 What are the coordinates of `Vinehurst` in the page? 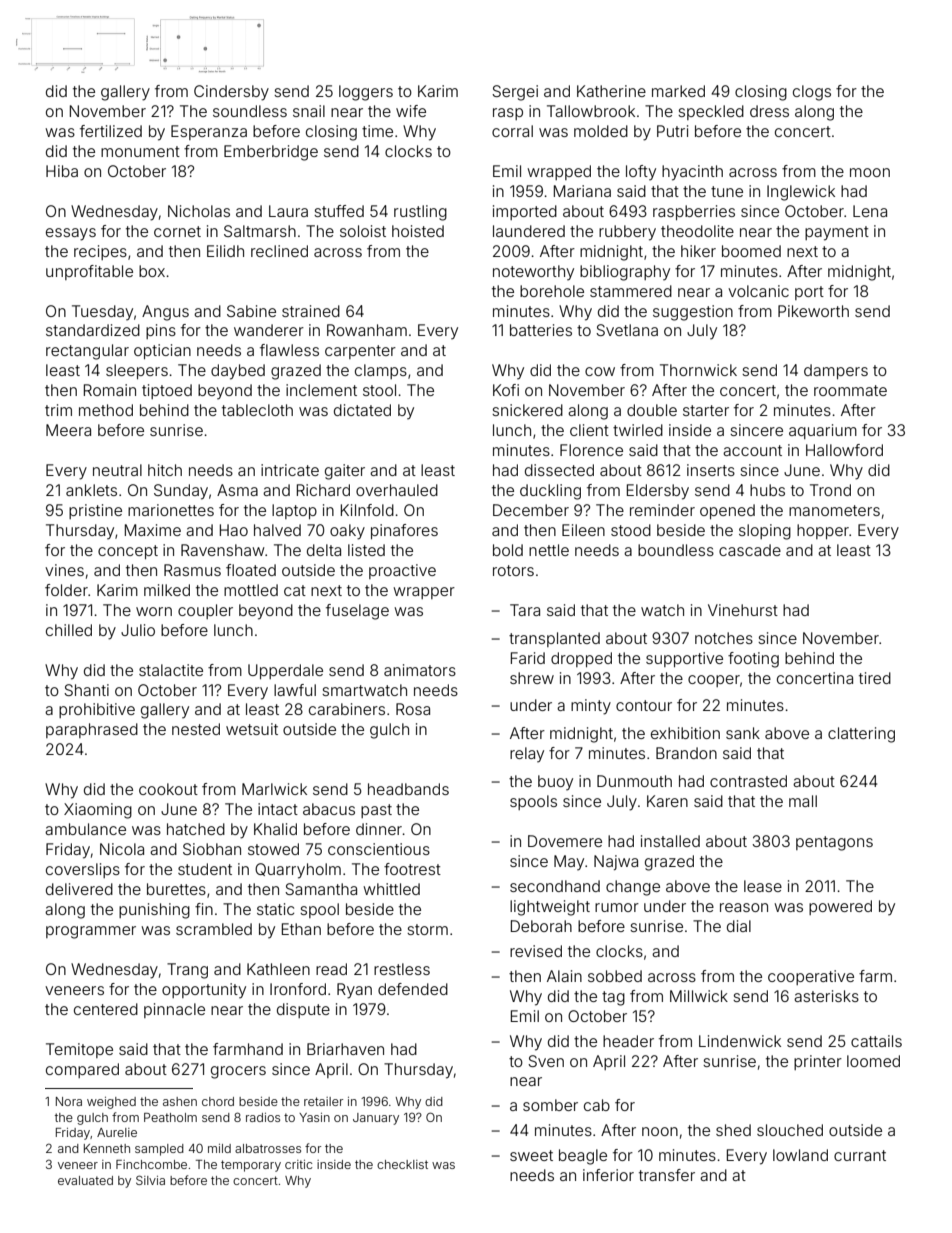 It's located at (743, 610).
